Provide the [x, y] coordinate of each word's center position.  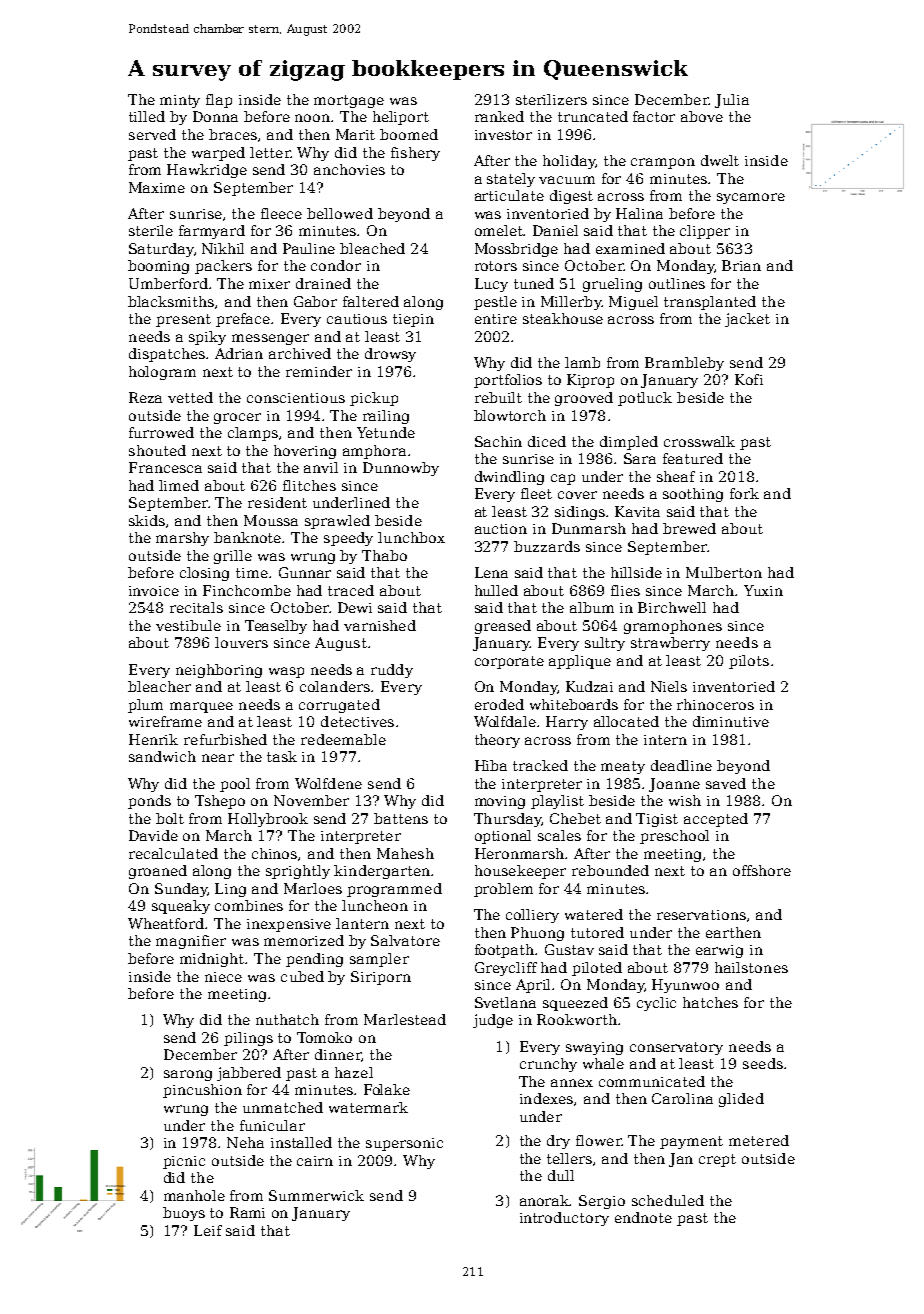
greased [503, 627]
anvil [321, 467]
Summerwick [316, 1195]
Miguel [633, 303]
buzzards [547, 546]
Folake [387, 1089]
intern [665, 740]
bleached [372, 248]
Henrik [153, 739]
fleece [281, 213]
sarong [188, 1075]
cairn [315, 1161]
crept [717, 1160]
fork [744, 493]
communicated [652, 1081]
